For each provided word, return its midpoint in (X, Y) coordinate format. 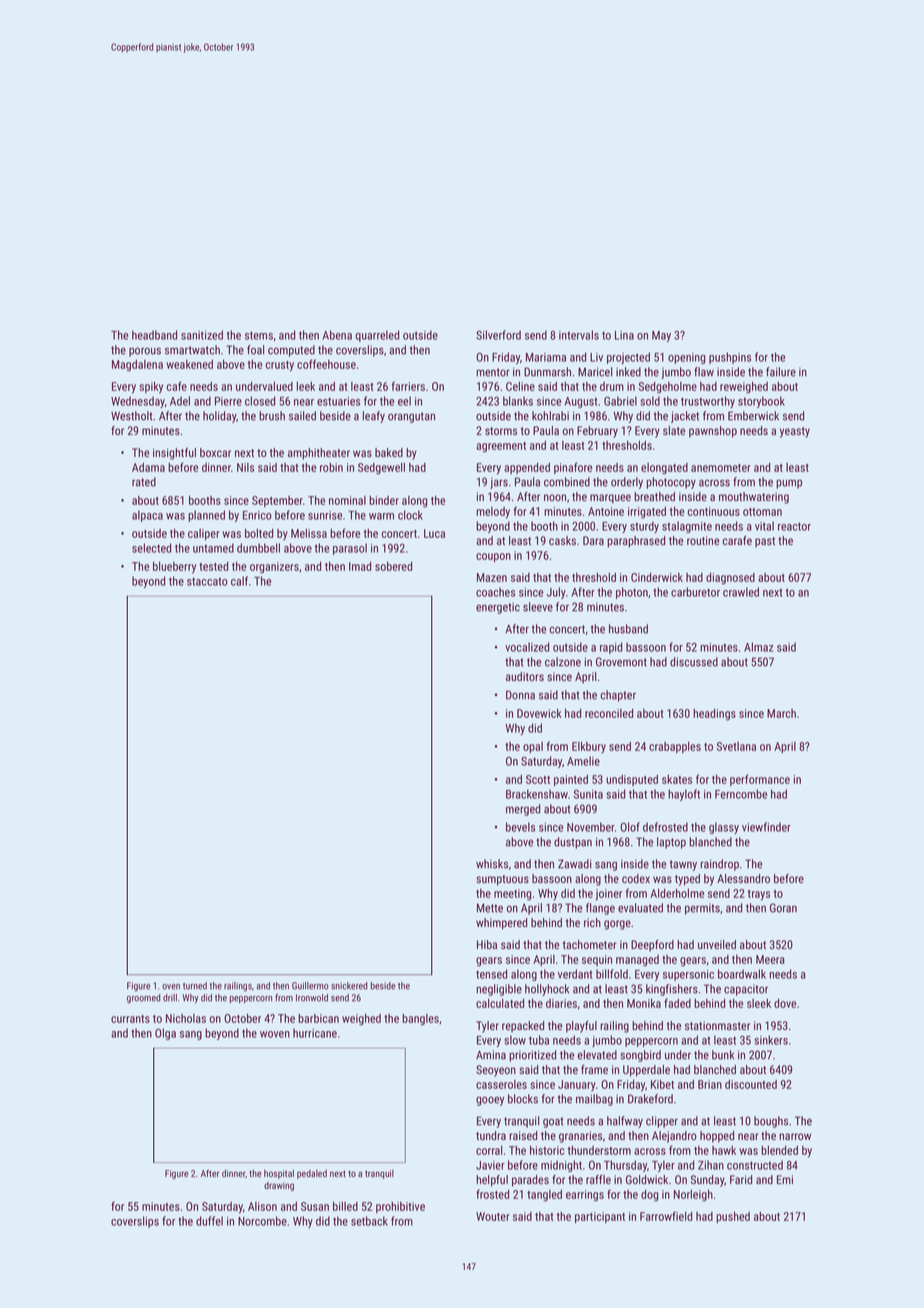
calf (239, 581)
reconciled (609, 713)
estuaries (338, 401)
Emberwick (753, 416)
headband (154, 335)
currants (130, 1019)
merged (523, 810)
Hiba (487, 944)
